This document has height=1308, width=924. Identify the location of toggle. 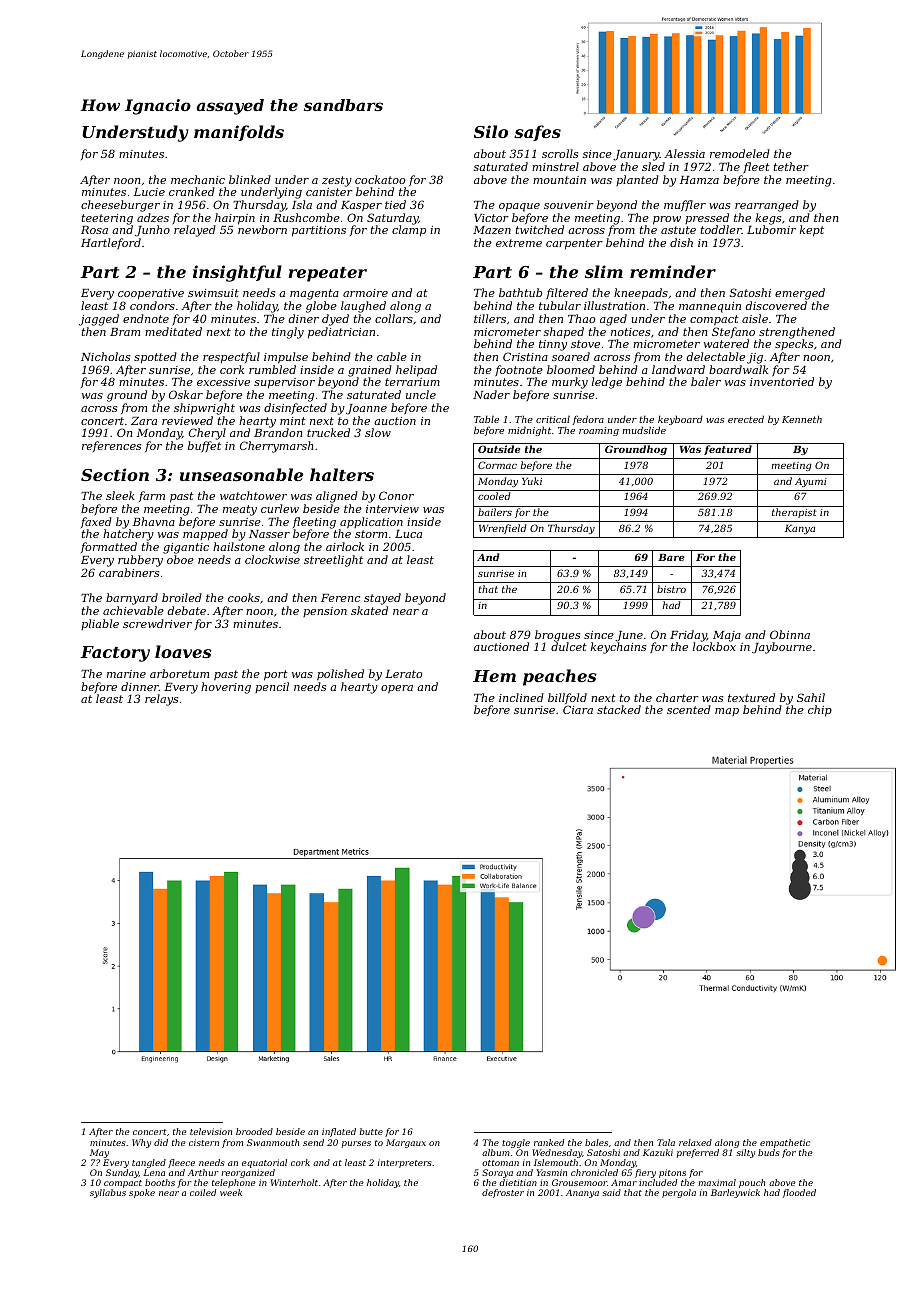
(516, 1143).
